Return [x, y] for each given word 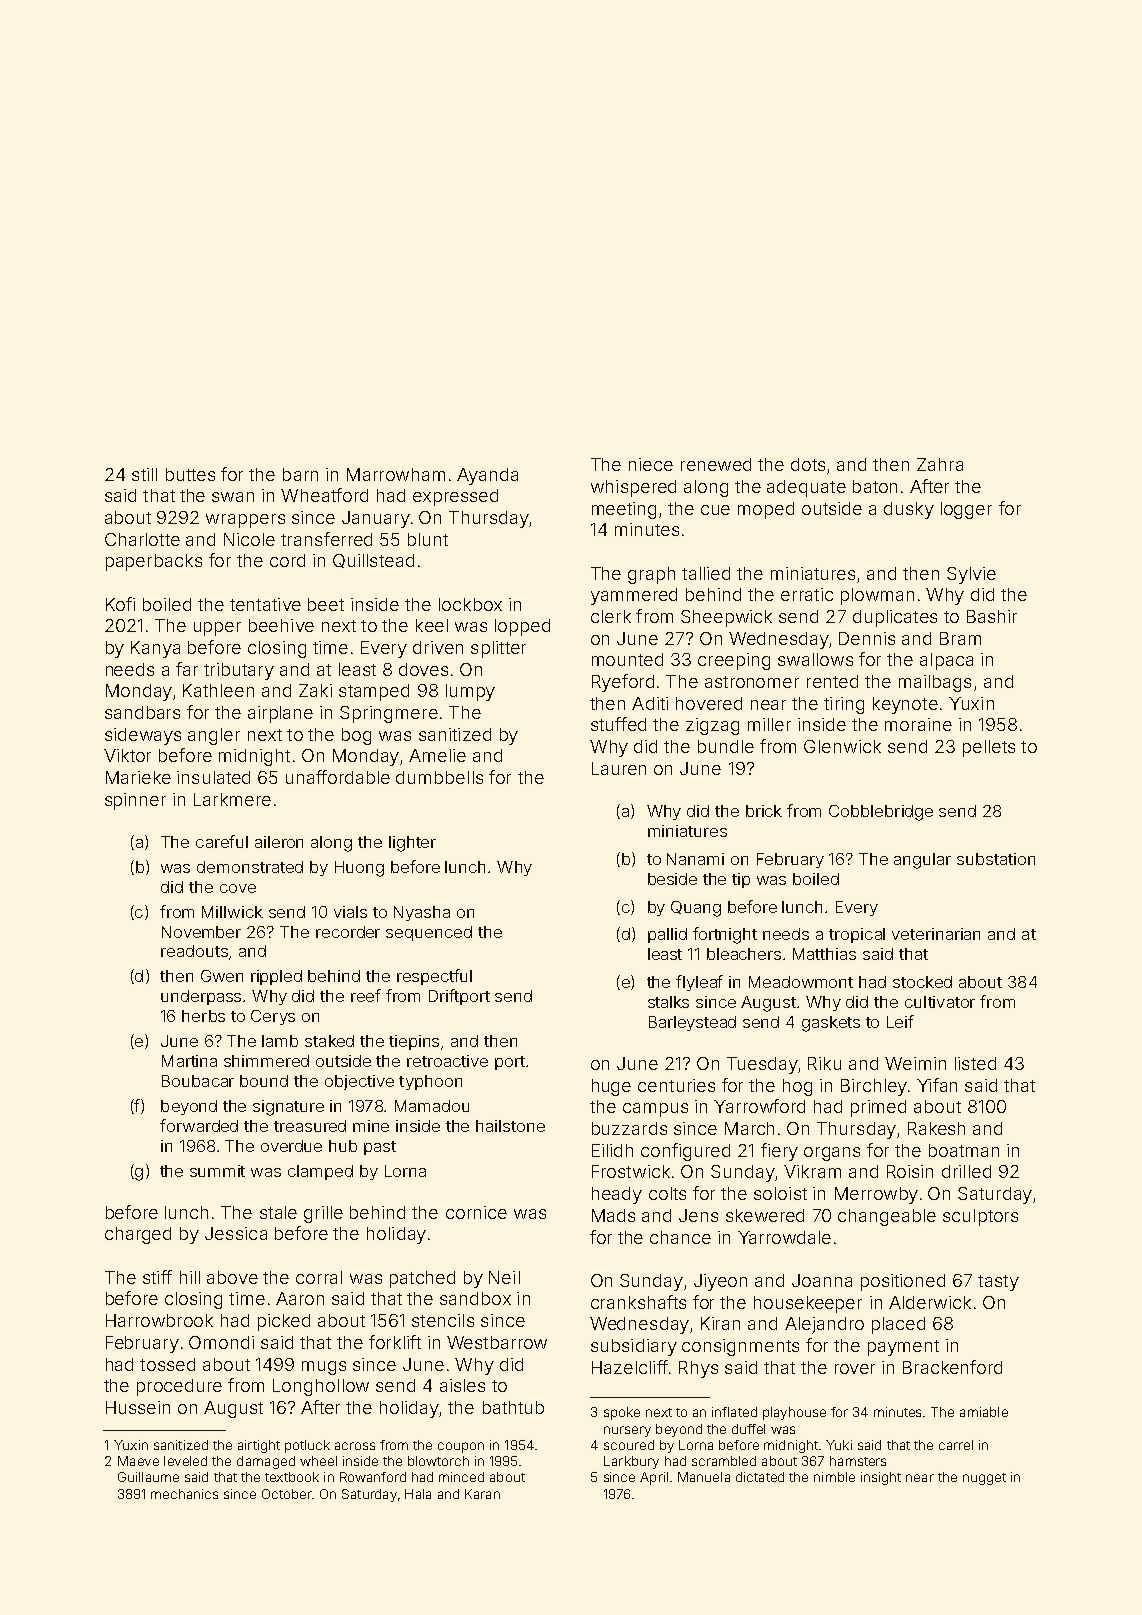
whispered [633, 488]
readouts [194, 951]
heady [617, 1195]
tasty [998, 1283]
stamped [374, 692]
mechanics [184, 1494]
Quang [696, 909]
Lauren [619, 768]
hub [343, 1146]
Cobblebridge [881, 813]
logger [966, 510]
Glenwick [842, 746]
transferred [326, 539]
